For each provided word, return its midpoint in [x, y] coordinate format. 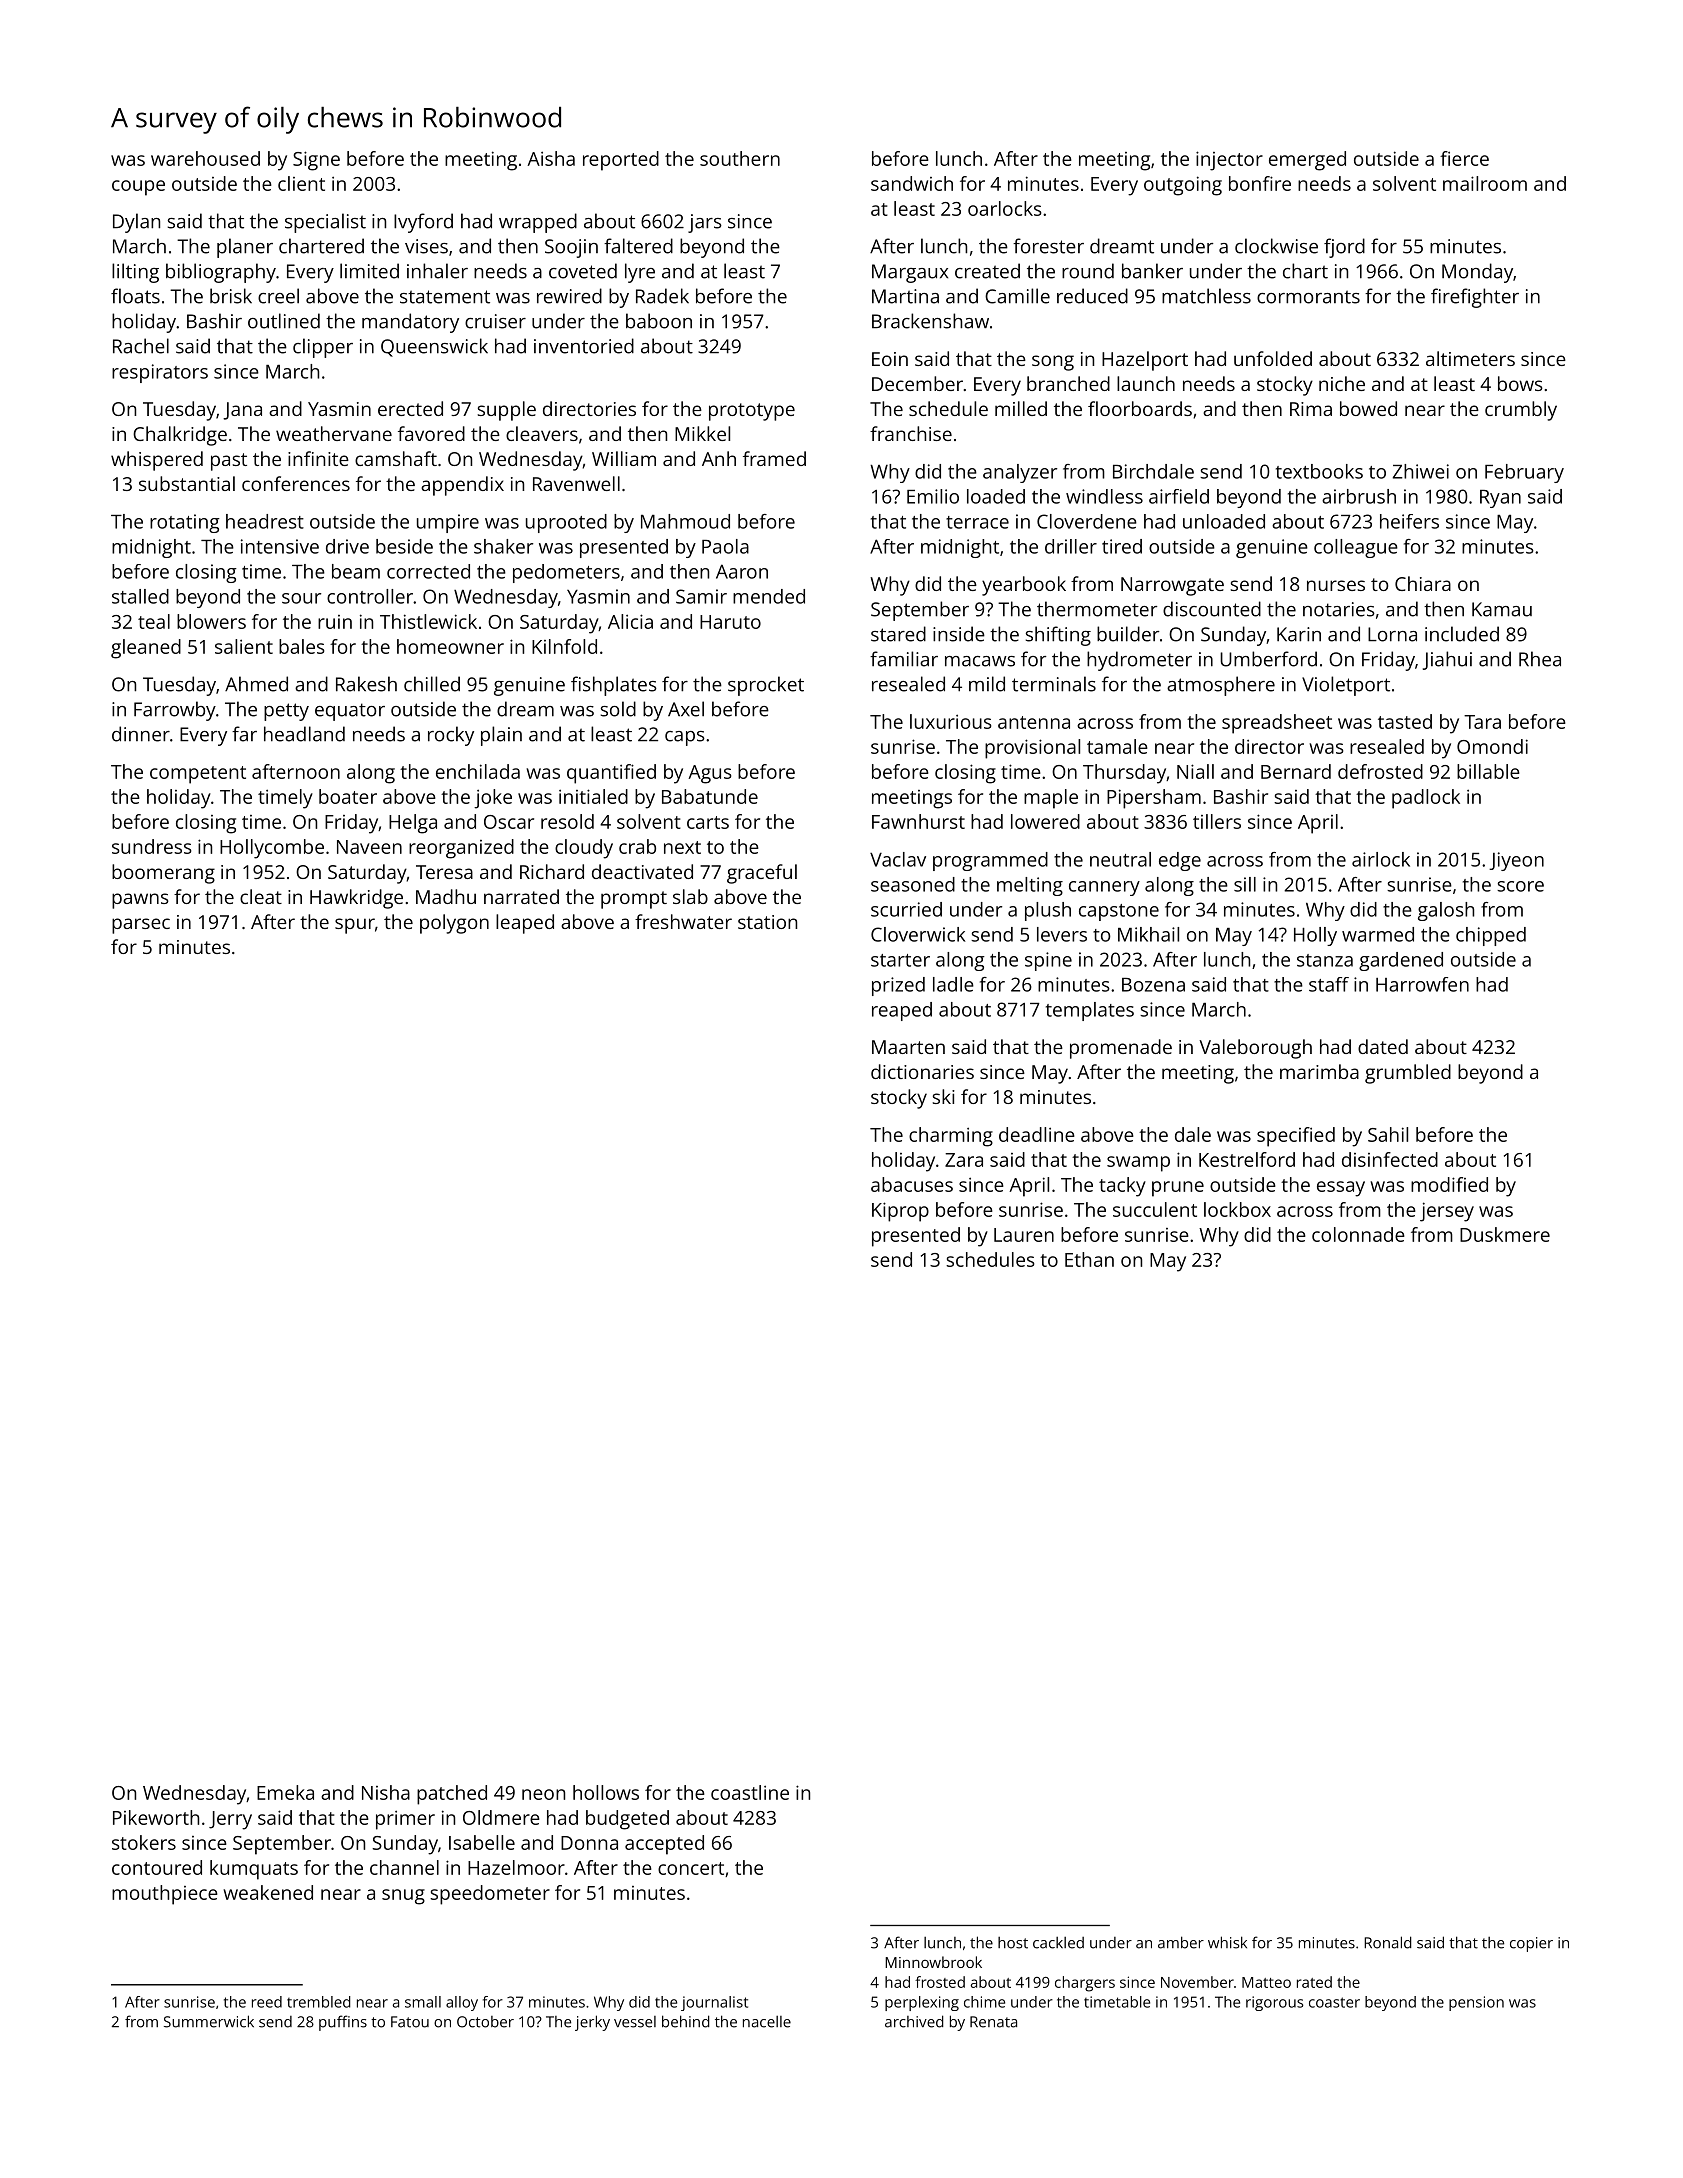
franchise [911, 433]
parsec [141, 926]
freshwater [683, 921]
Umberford [1268, 659]
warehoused [205, 158]
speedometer [490, 1895]
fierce [1464, 158]
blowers [211, 621]
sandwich [912, 183]
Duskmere [1505, 1234]
